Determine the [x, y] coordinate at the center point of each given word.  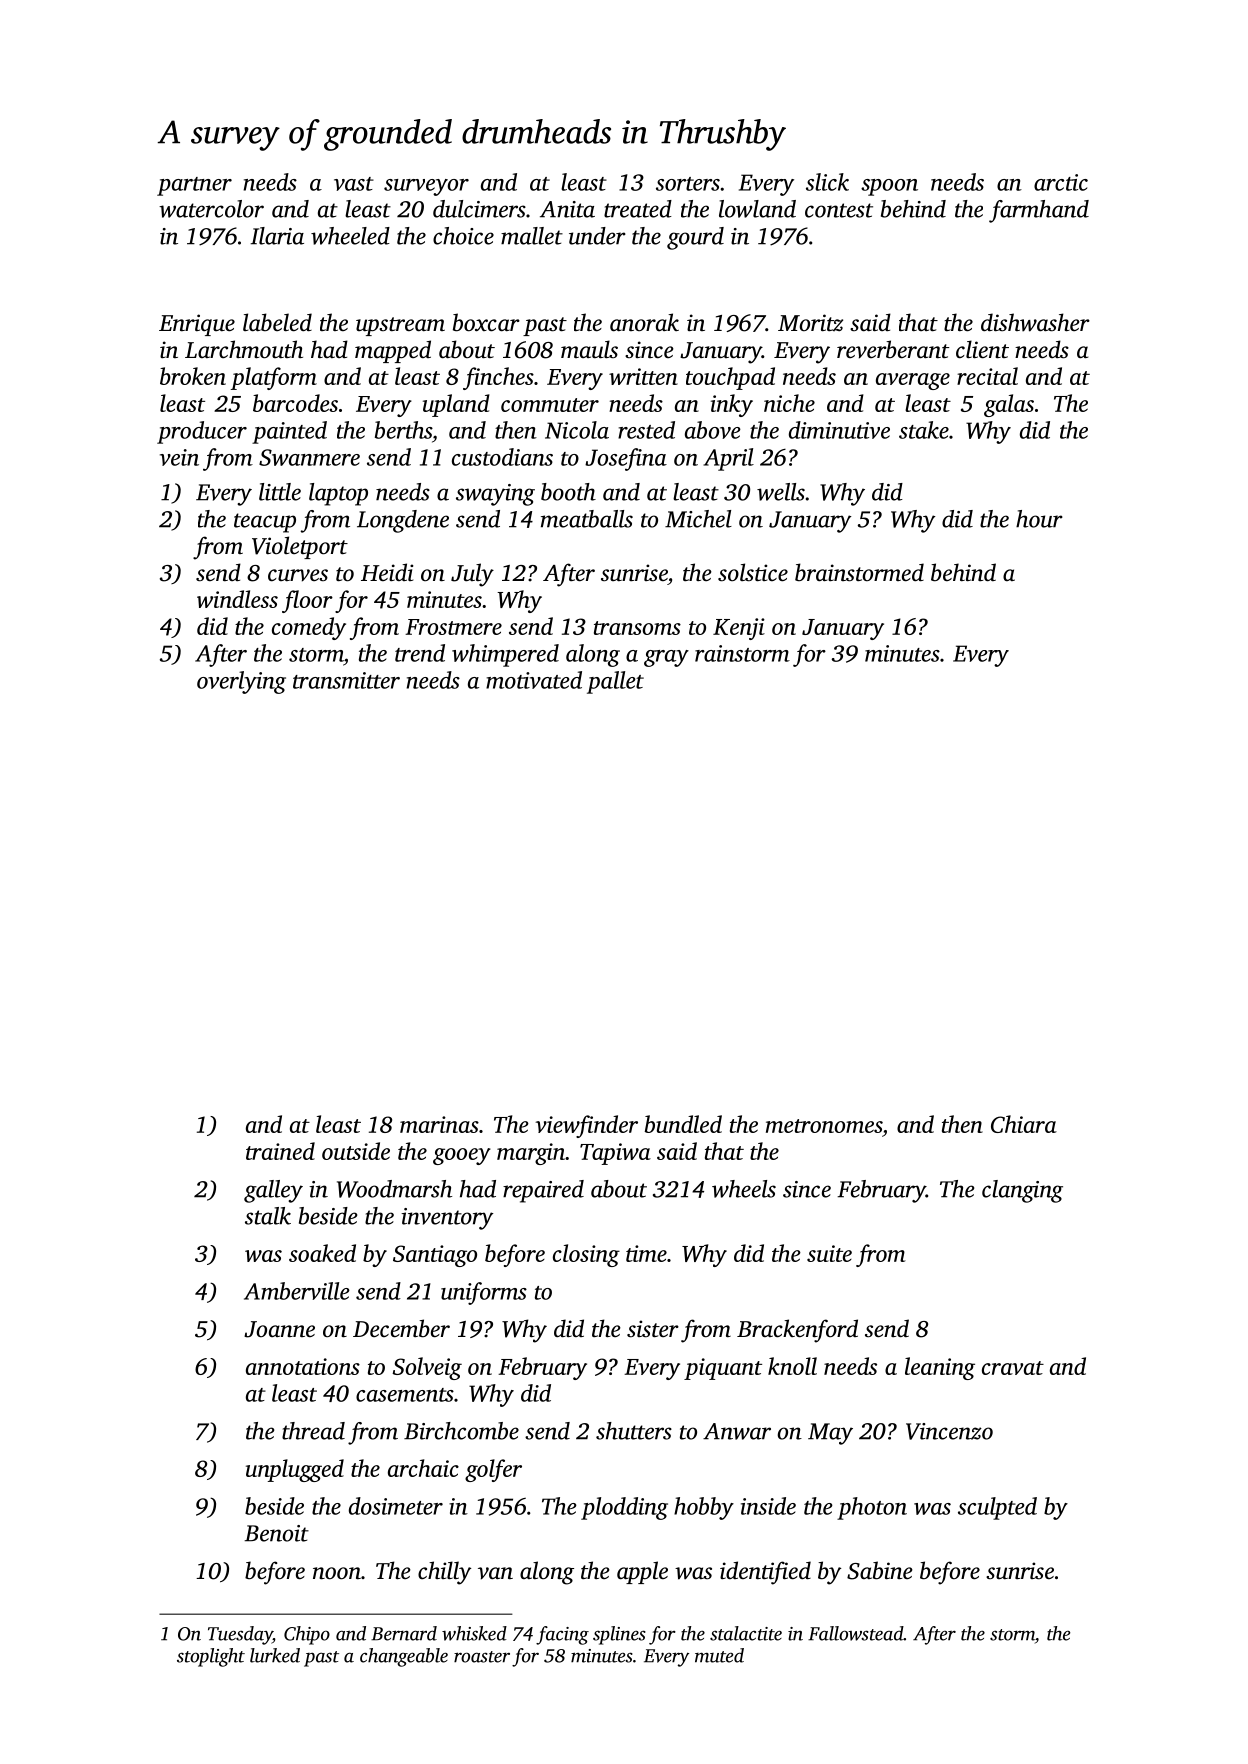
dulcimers [479, 209]
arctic [1061, 182]
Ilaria [277, 236]
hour [1039, 519]
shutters [634, 1431]
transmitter [346, 680]
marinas [439, 1124]
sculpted [997, 1508]
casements [405, 1395]
